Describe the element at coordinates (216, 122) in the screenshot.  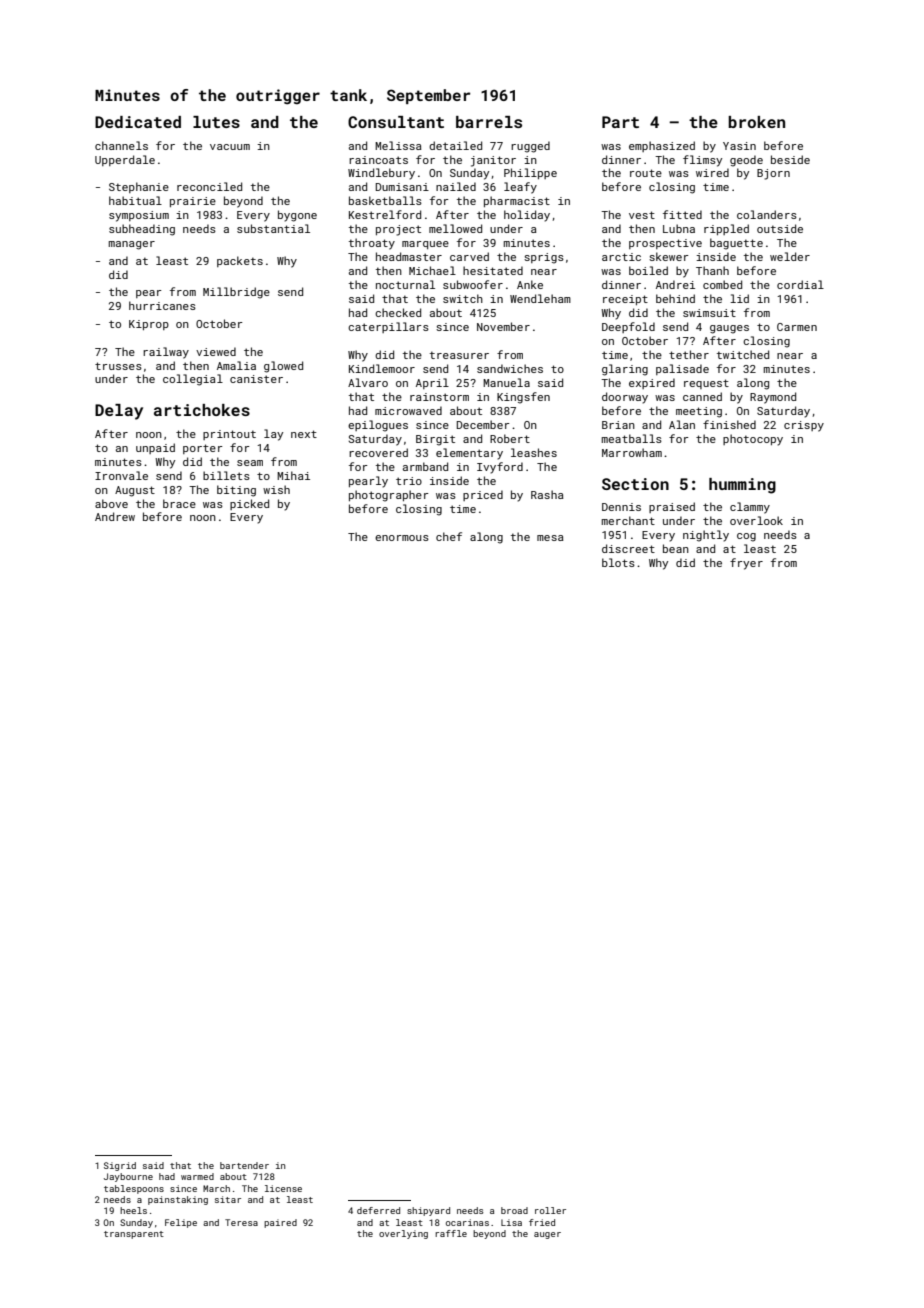
I see `lutes` at that location.
